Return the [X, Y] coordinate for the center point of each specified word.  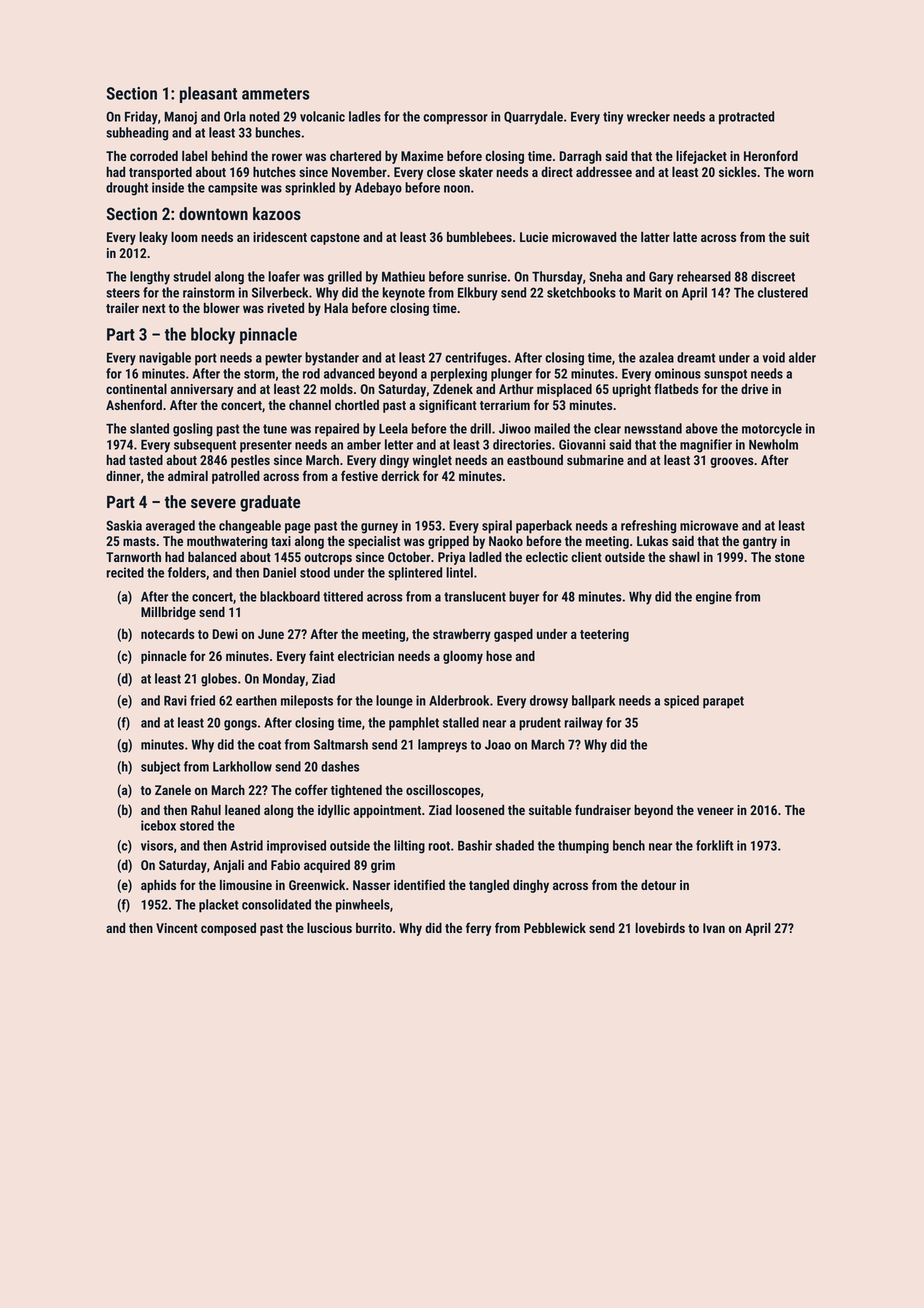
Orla [235, 116]
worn [801, 173]
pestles [250, 461]
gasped [513, 635]
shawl [684, 556]
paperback [544, 527]
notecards [168, 634]
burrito [374, 928]
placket [219, 906]
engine [714, 598]
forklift [715, 845]
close [441, 171]
